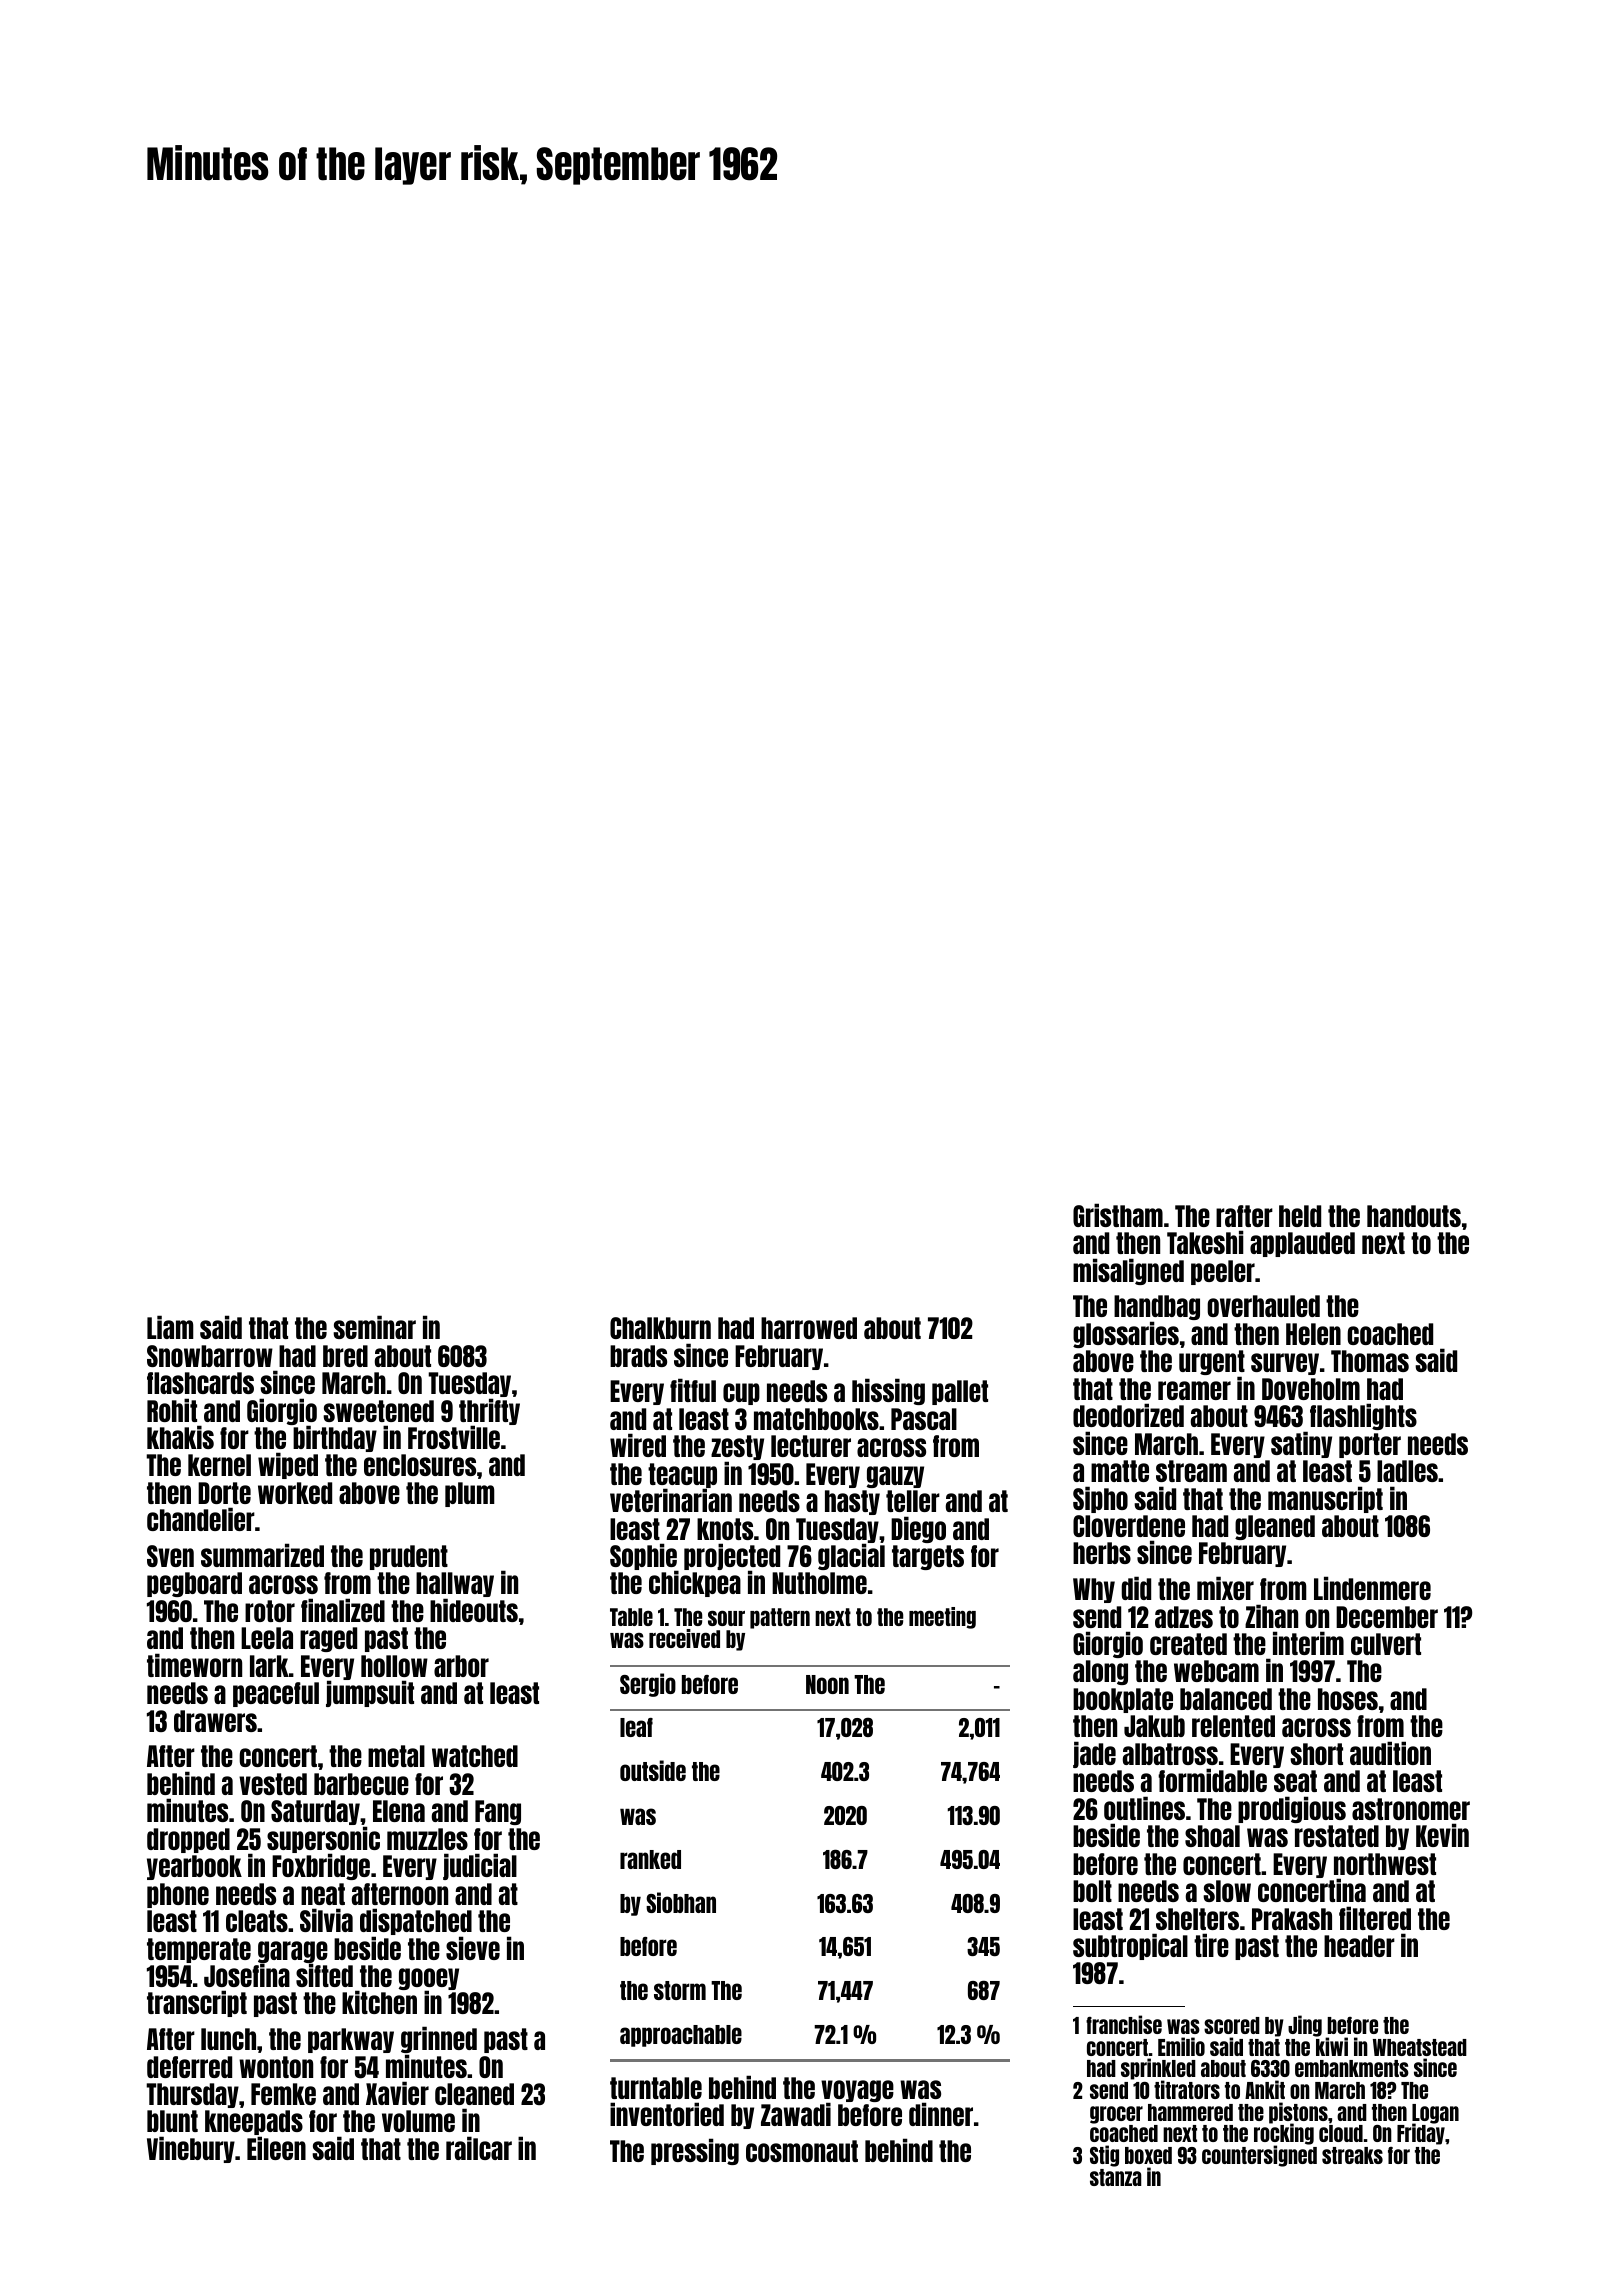  I want to click on Gristham, so click(1118, 1215).
